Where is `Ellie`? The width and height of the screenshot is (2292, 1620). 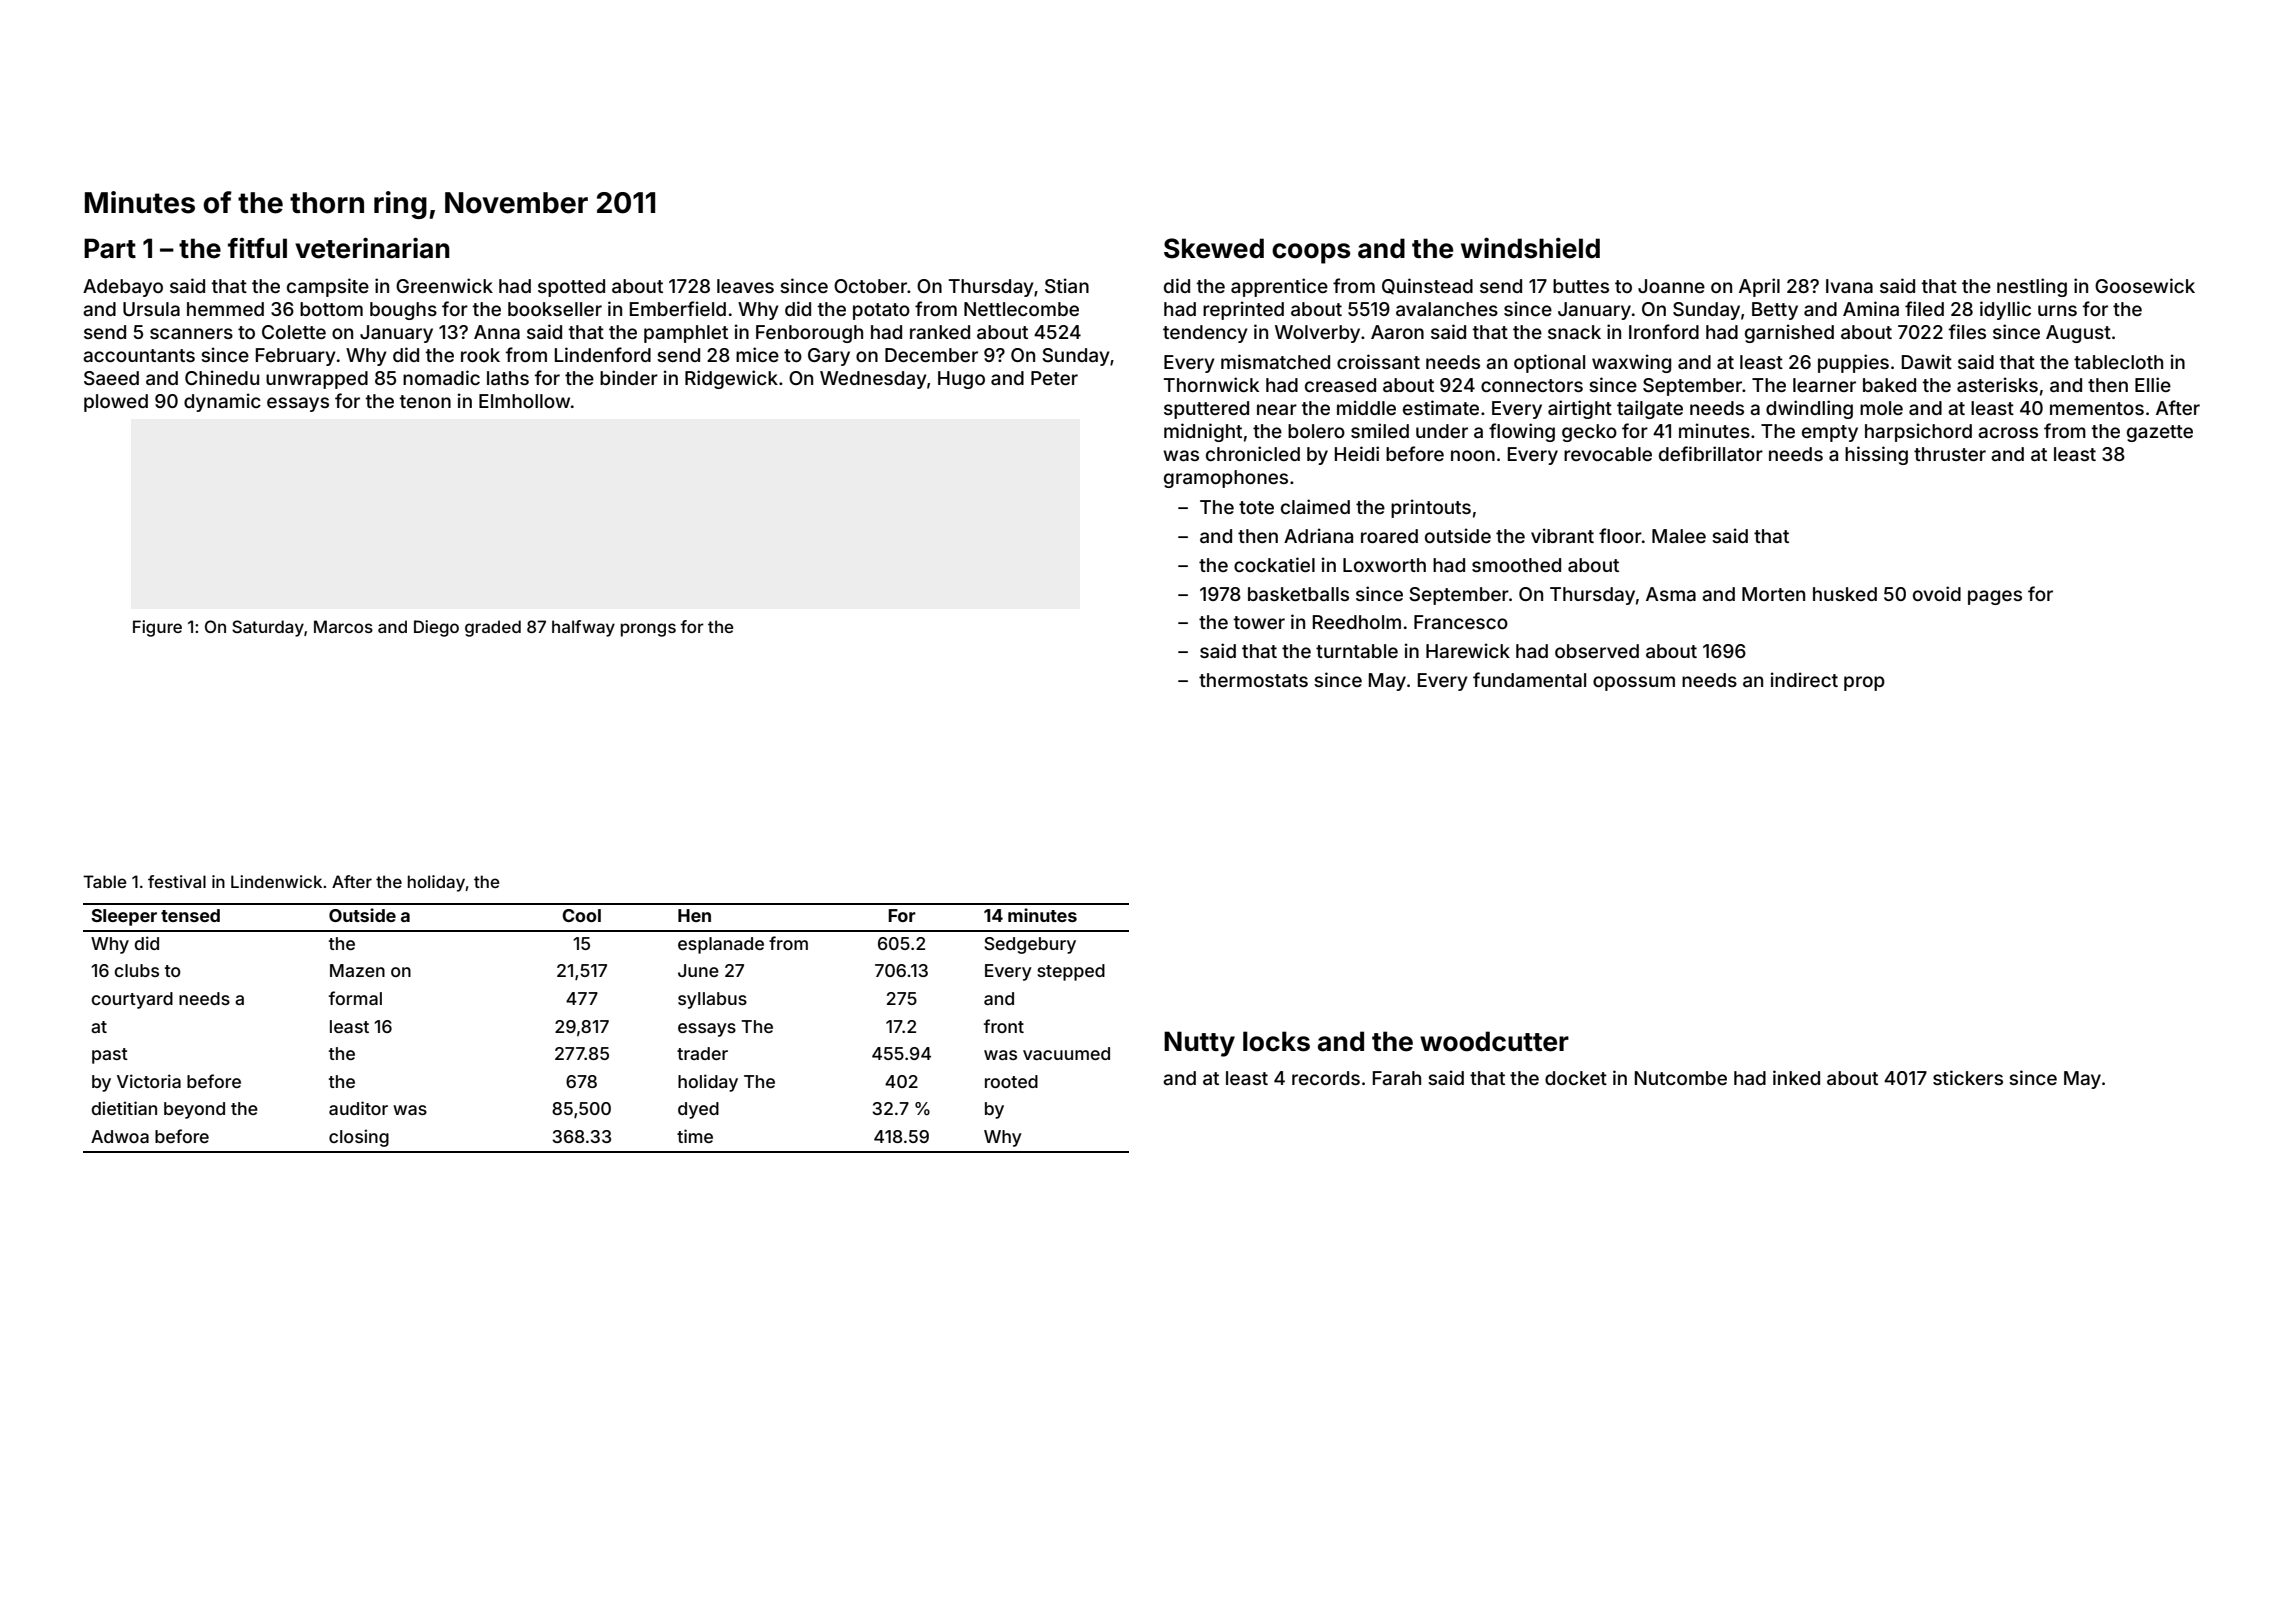 Ellie is located at coordinates (2153, 384).
